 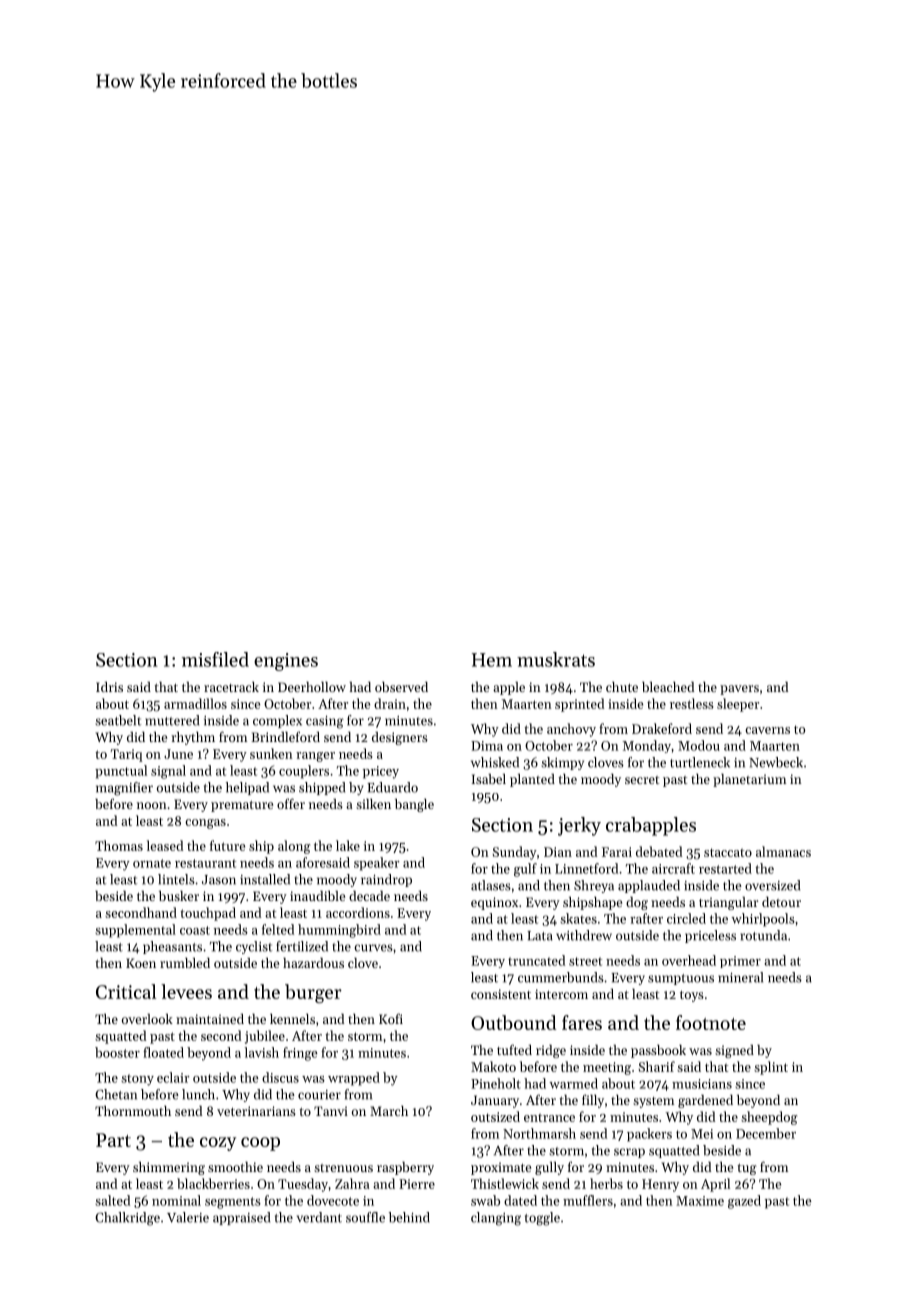 I want to click on levees, so click(x=186, y=991).
